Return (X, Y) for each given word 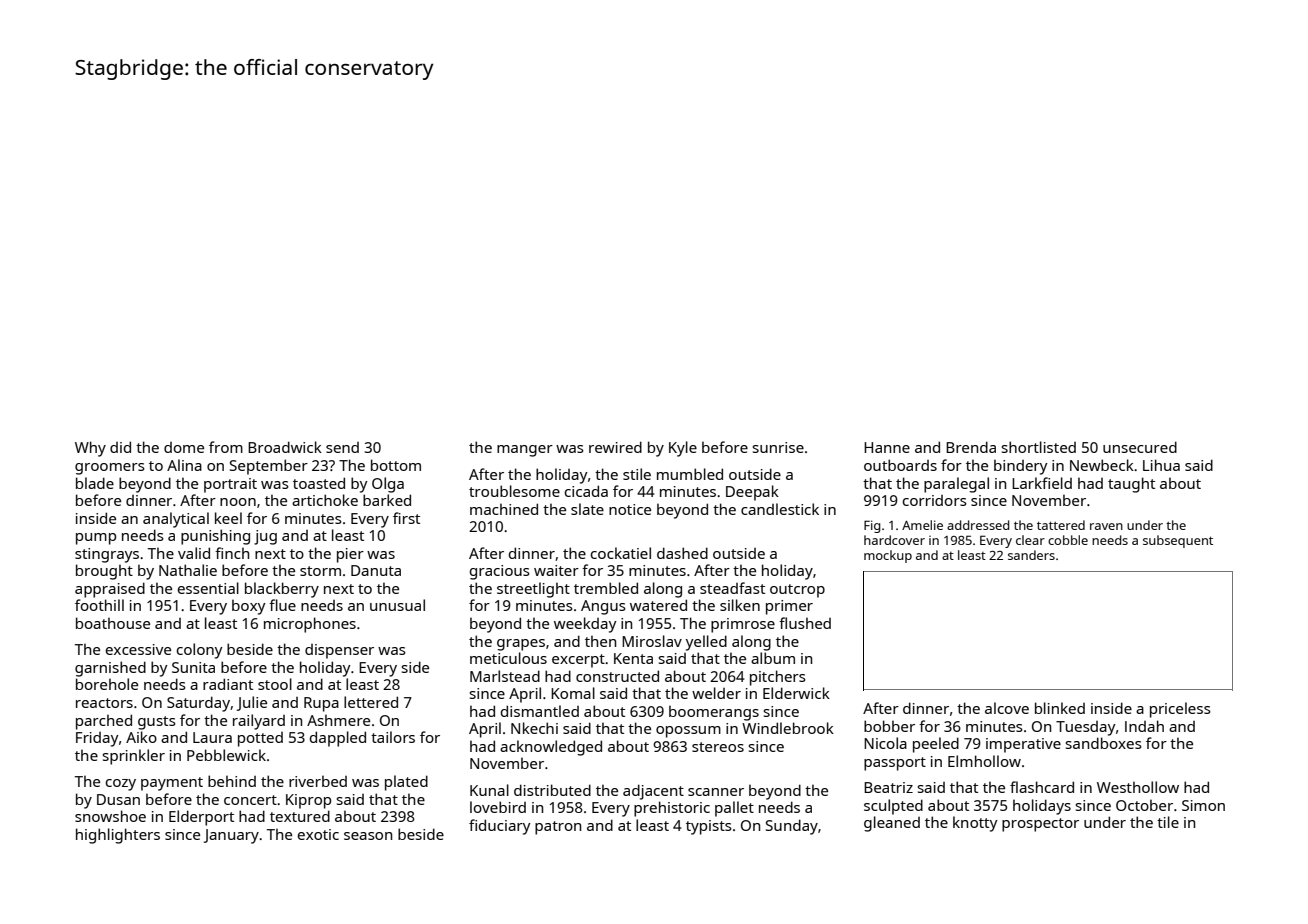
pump (96, 539)
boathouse (113, 623)
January (231, 836)
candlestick (780, 509)
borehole (107, 684)
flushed (805, 623)
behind (232, 781)
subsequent (1178, 541)
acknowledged (551, 748)
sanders (1031, 555)
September (269, 467)
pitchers (778, 678)
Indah (1144, 726)
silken (740, 605)
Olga (388, 485)
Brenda (971, 447)
